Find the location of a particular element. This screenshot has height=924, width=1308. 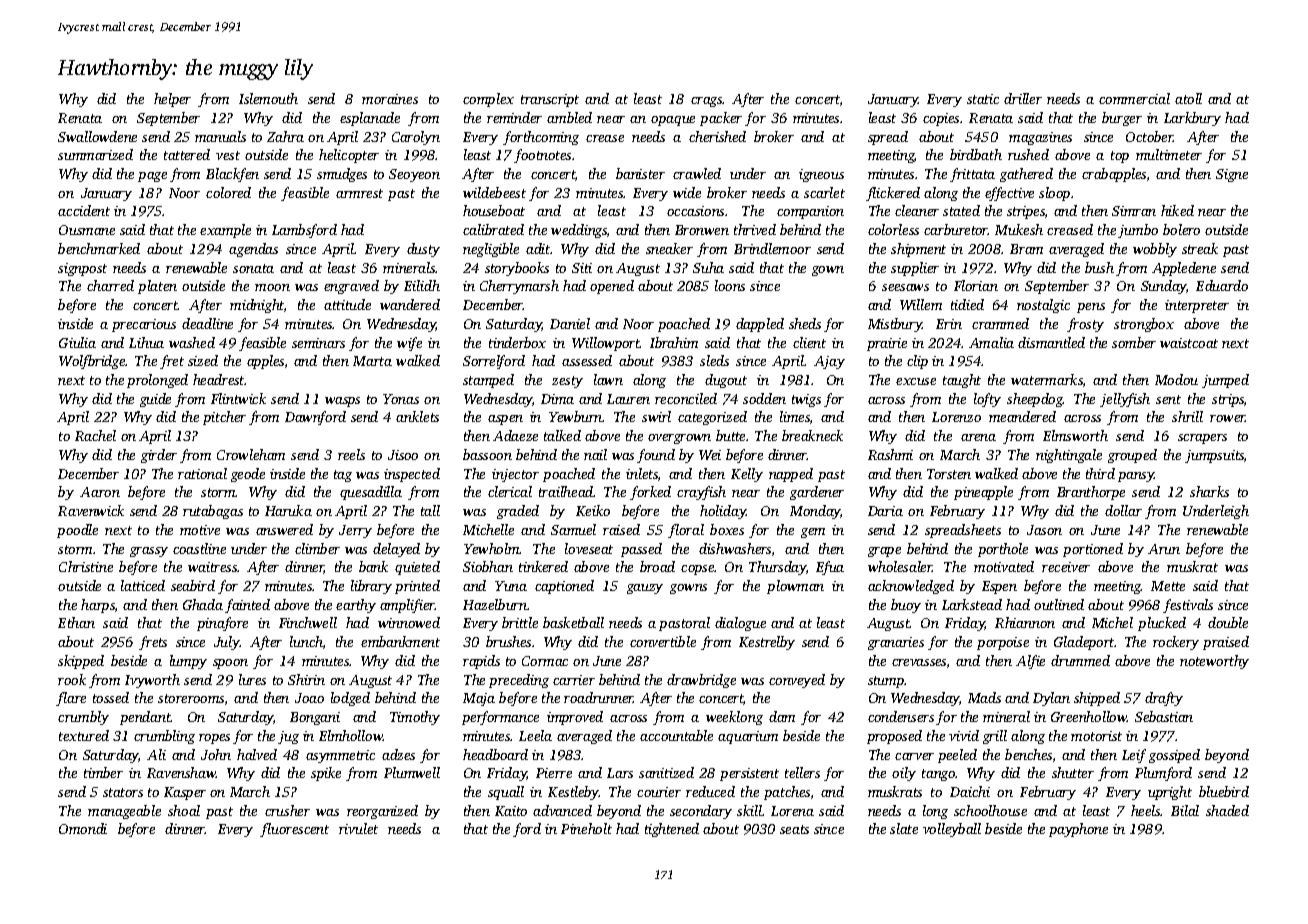

accountable is located at coordinates (676, 735).
